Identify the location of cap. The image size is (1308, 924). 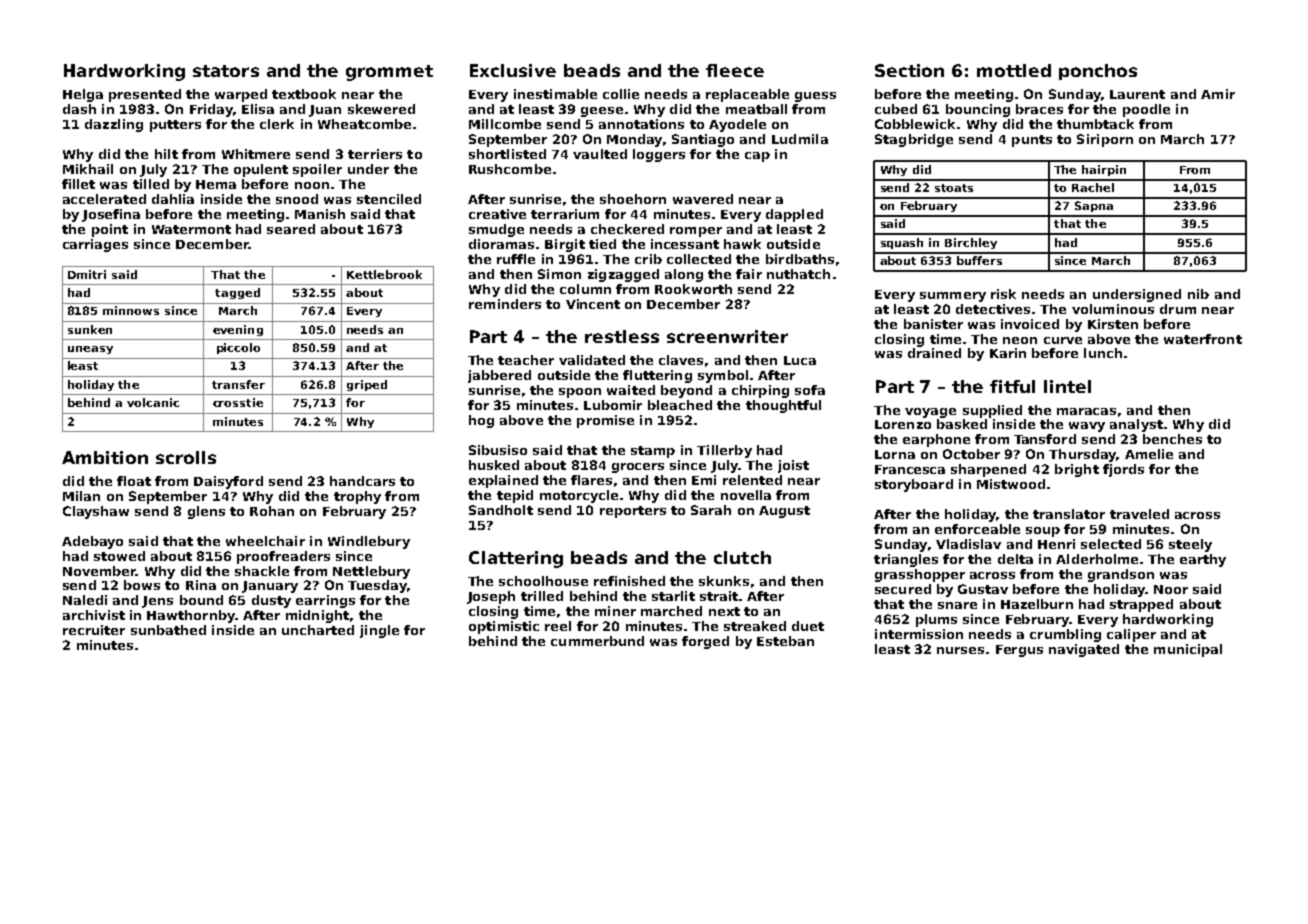
(757, 157).
